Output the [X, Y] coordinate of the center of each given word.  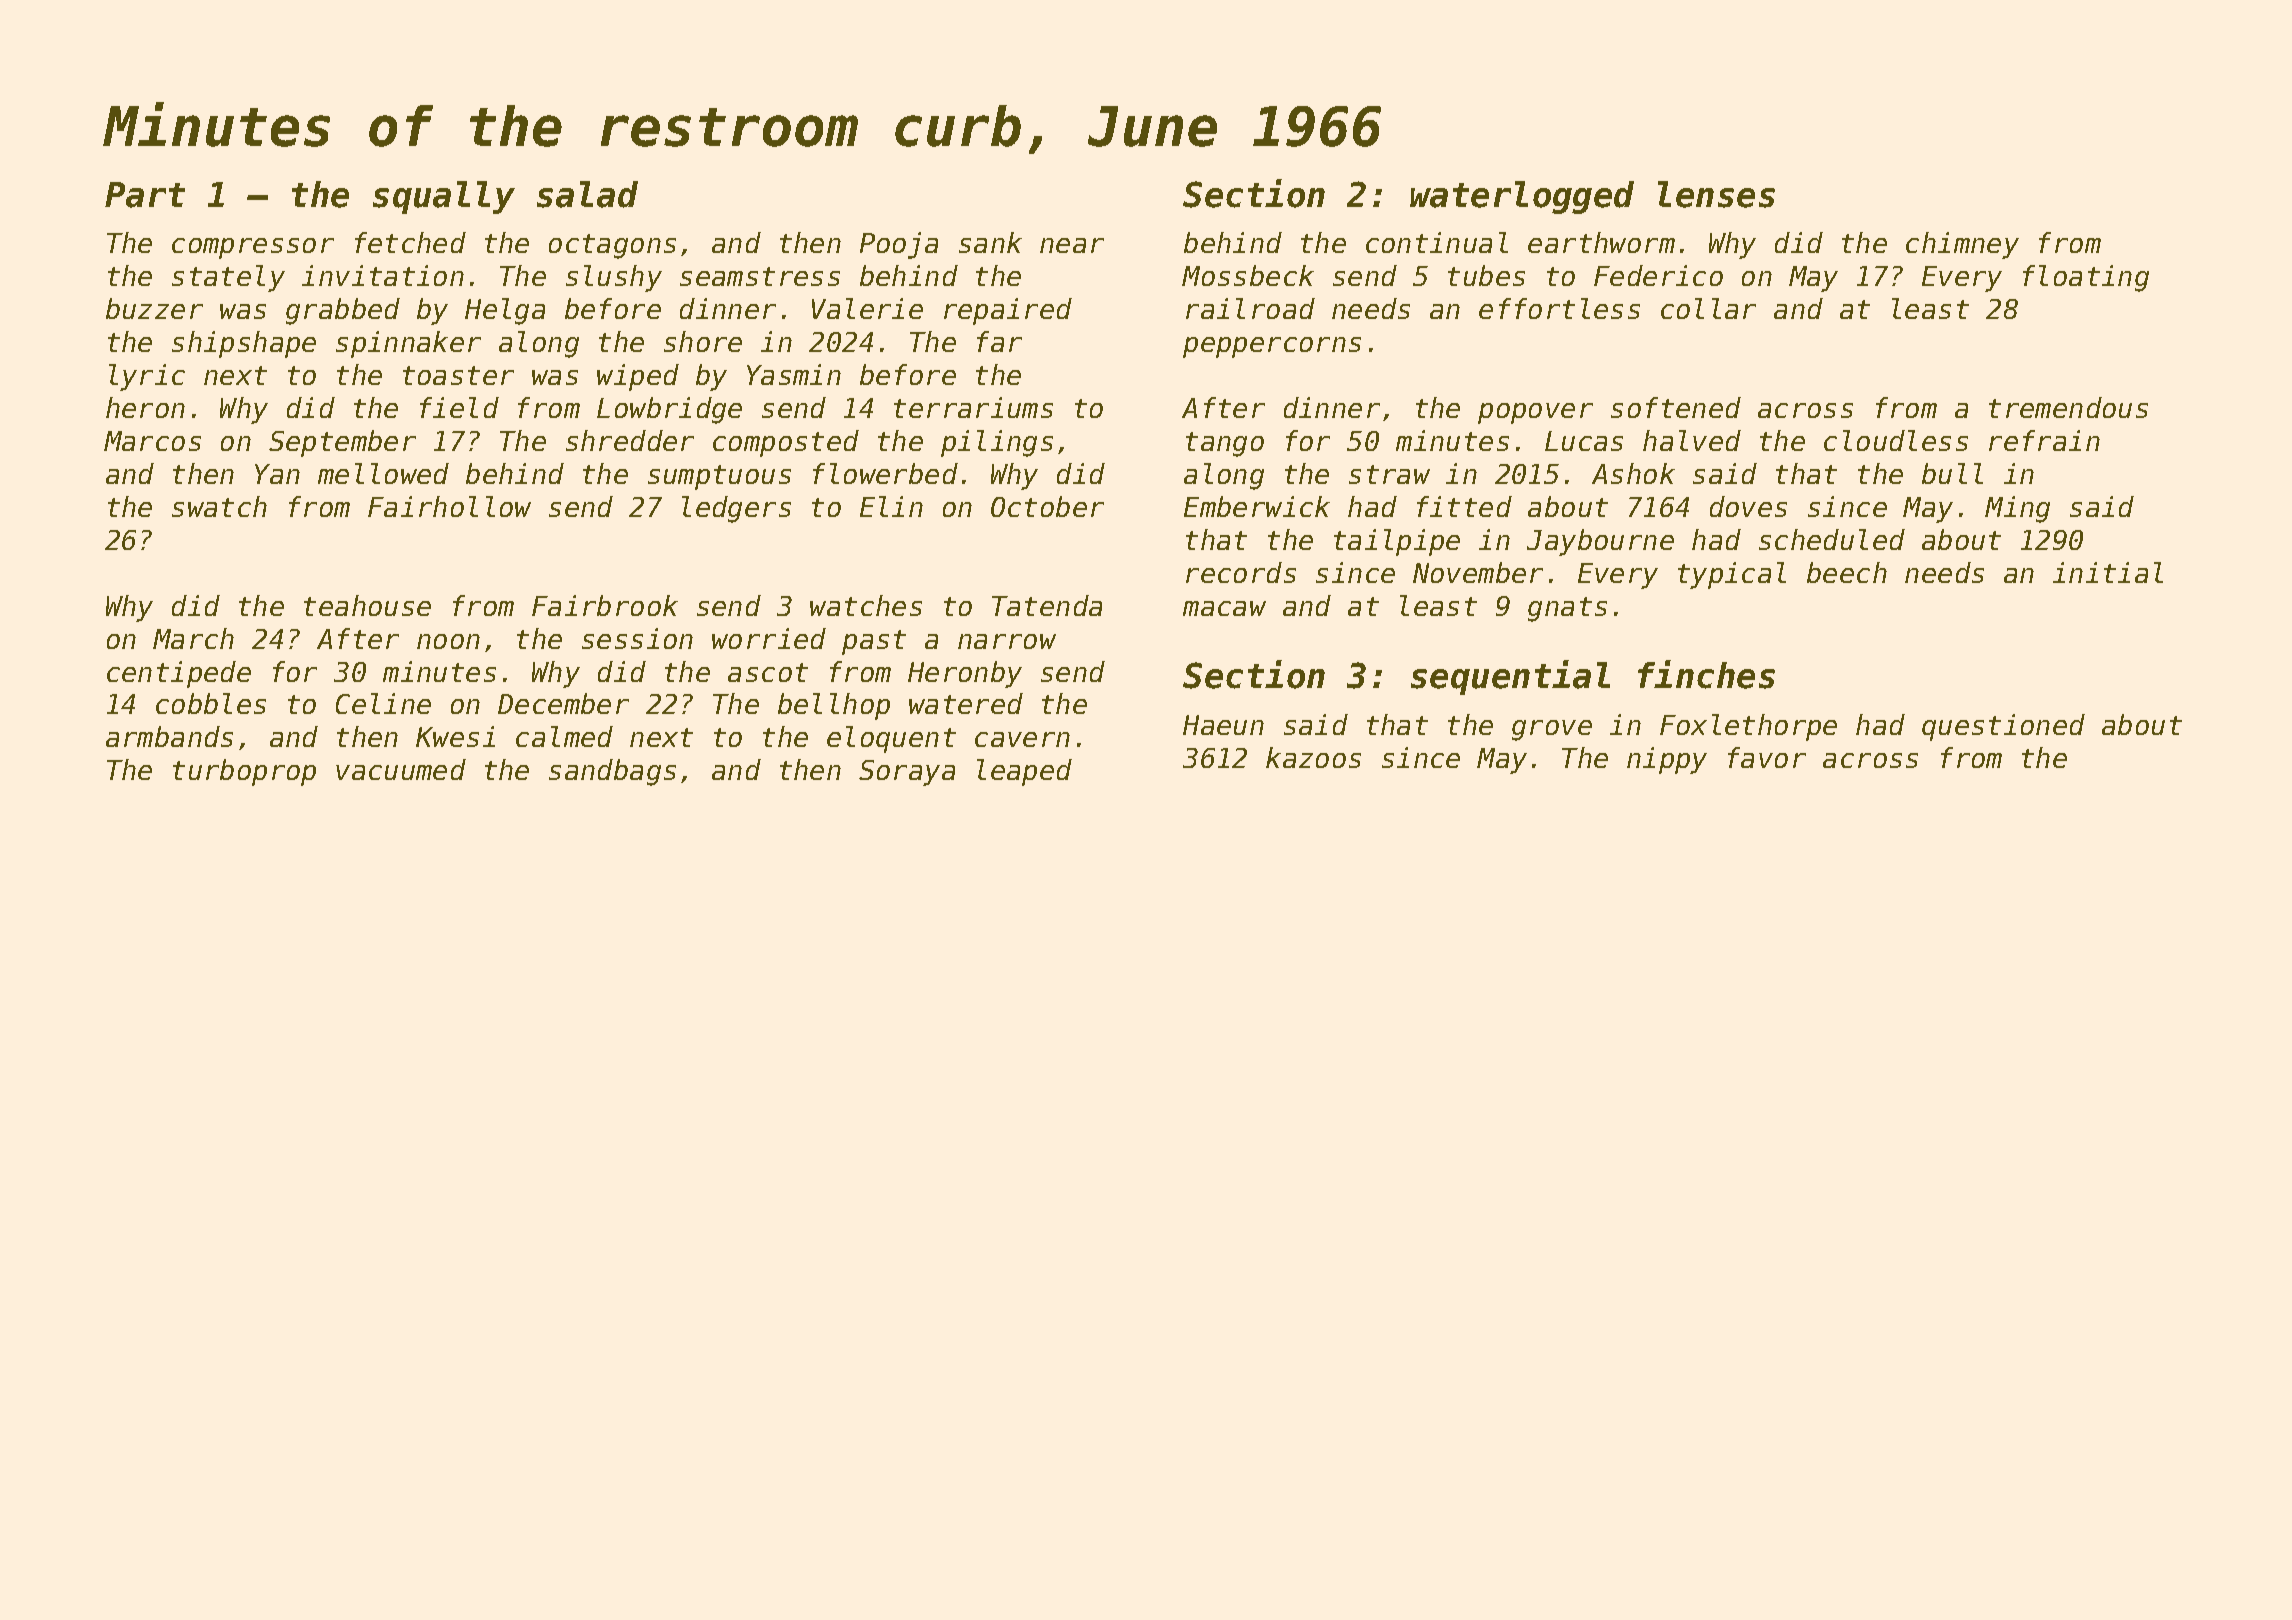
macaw [1224, 608]
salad [587, 194]
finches [1706, 674]
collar [1708, 308]
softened [1676, 407]
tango [1225, 444]
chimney [1962, 245]
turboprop [244, 772]
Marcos [152, 441]
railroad [1250, 308]
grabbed [343, 311]
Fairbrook [605, 605]
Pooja [899, 245]
